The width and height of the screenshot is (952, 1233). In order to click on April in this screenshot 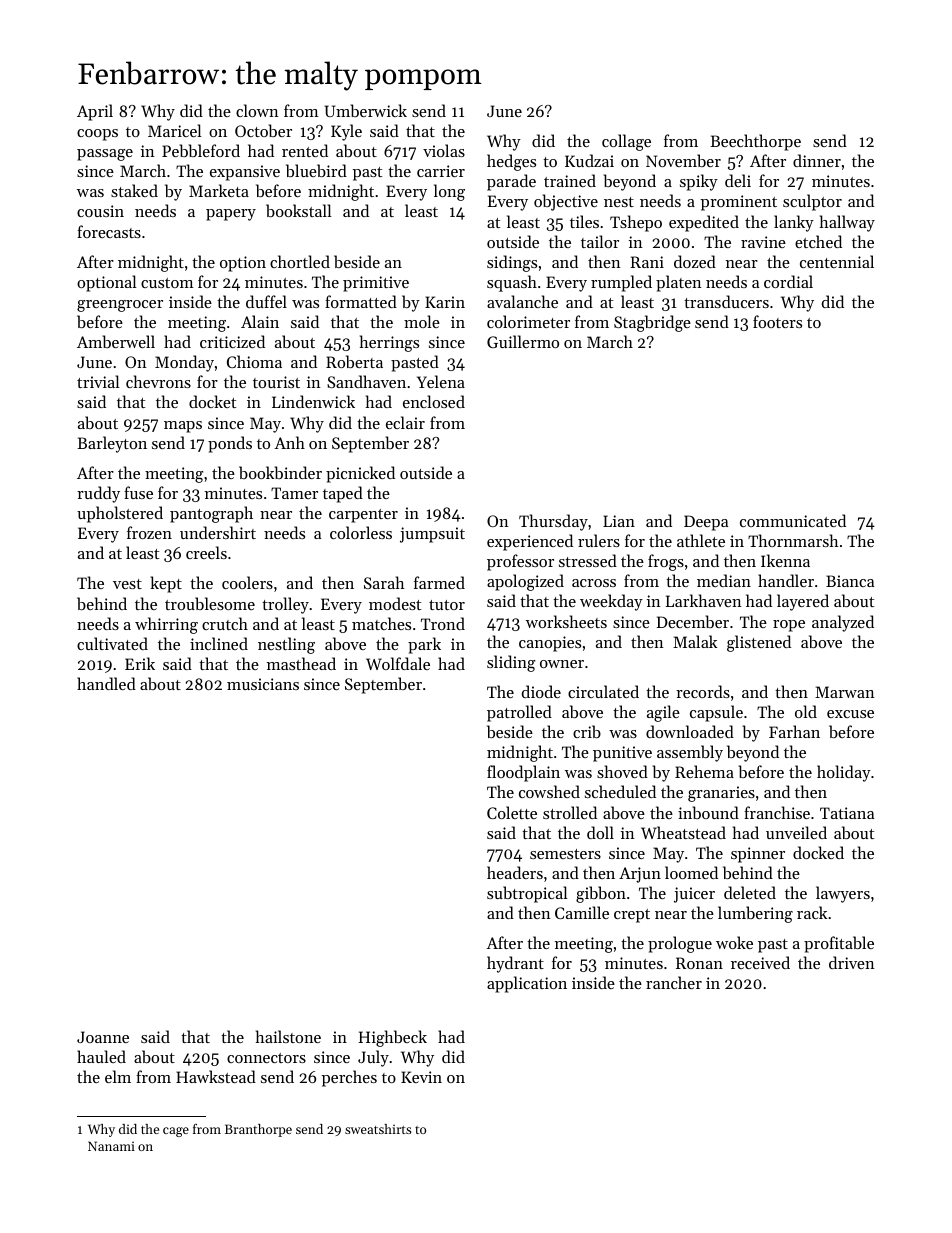, I will do `click(95, 112)`.
